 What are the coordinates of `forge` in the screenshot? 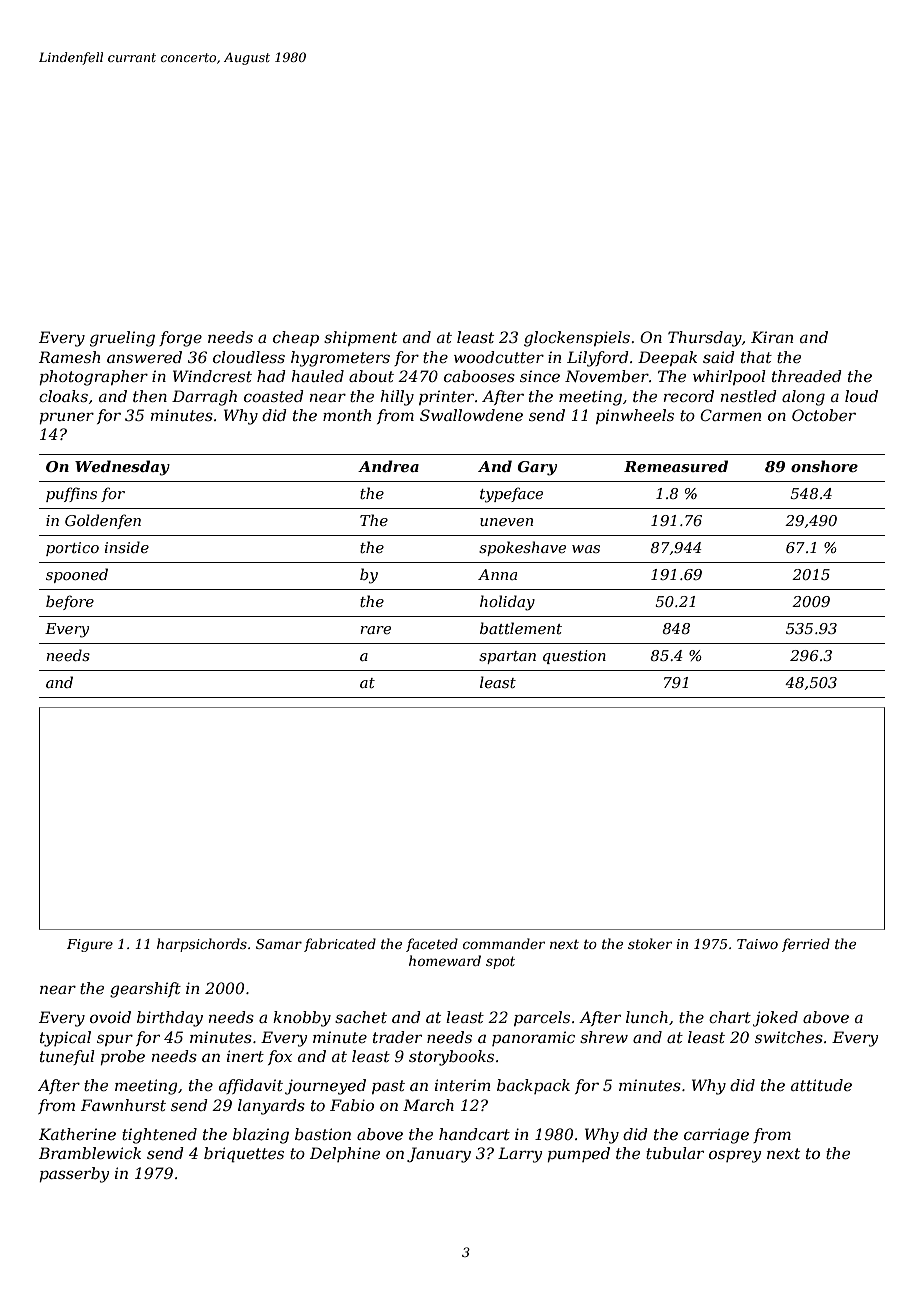 It's located at (180, 339).
